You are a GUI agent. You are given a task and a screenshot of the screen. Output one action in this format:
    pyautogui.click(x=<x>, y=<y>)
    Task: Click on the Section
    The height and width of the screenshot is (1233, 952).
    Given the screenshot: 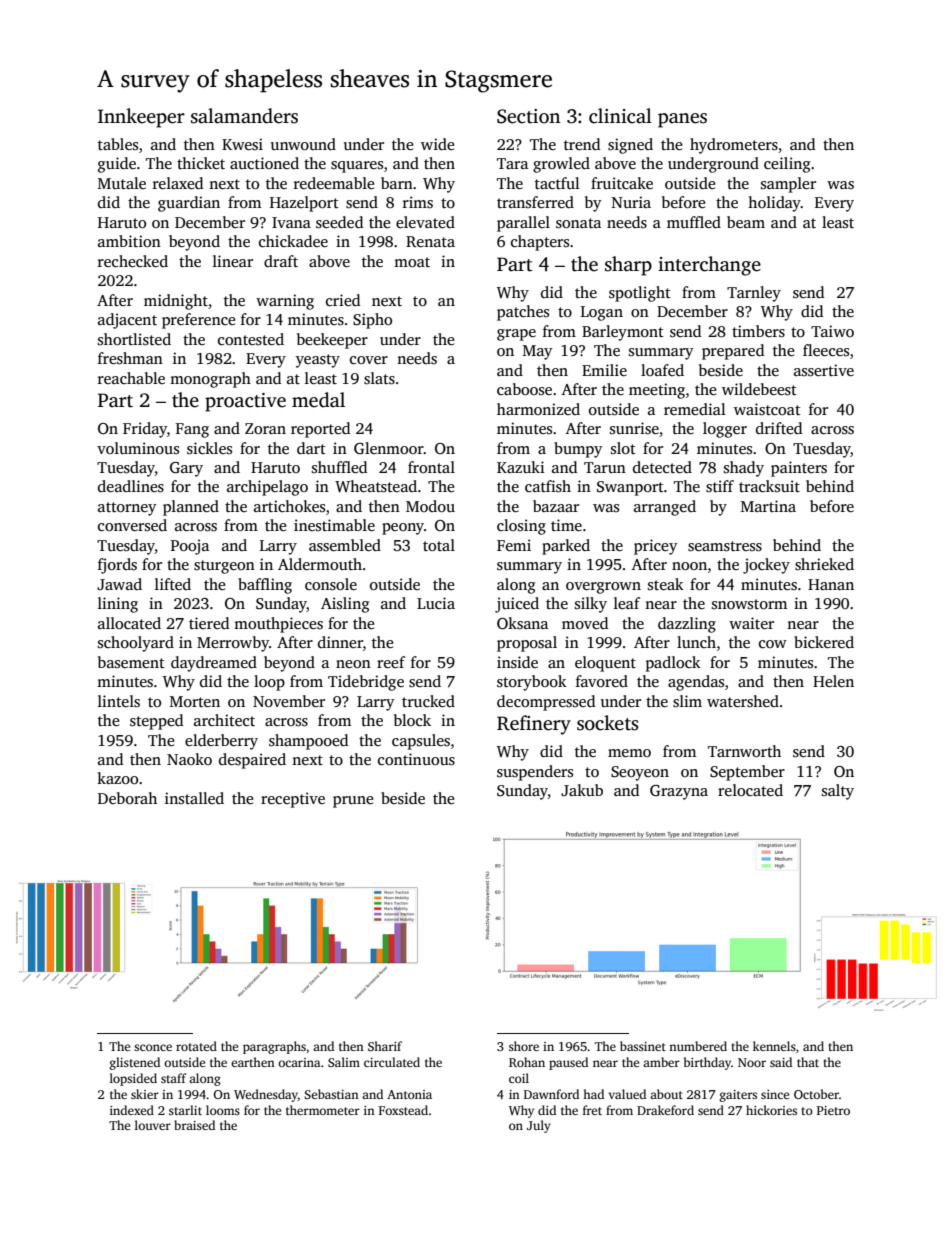 What is the action you would take?
    pyautogui.click(x=528, y=116)
